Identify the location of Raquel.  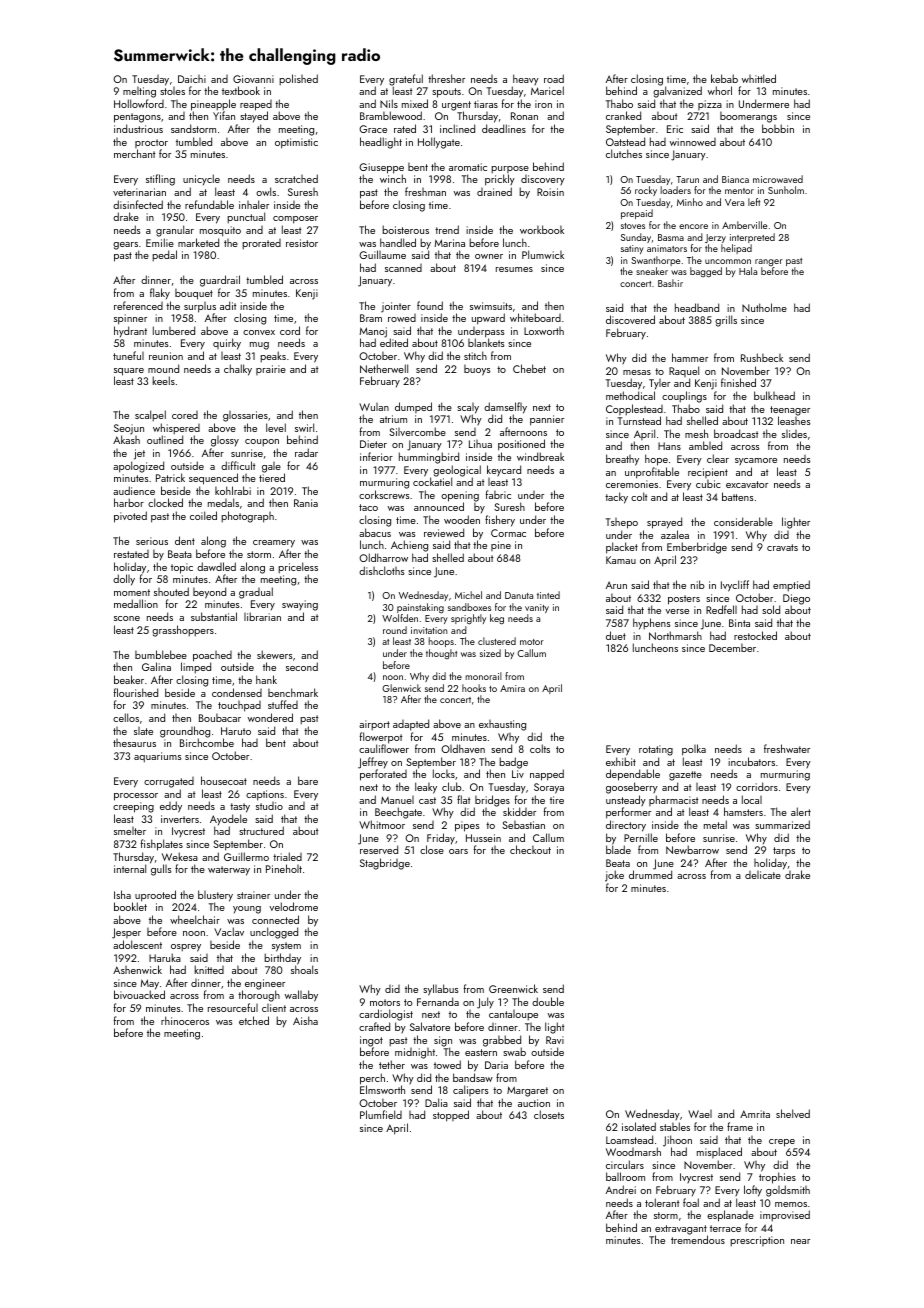
(684, 371).
